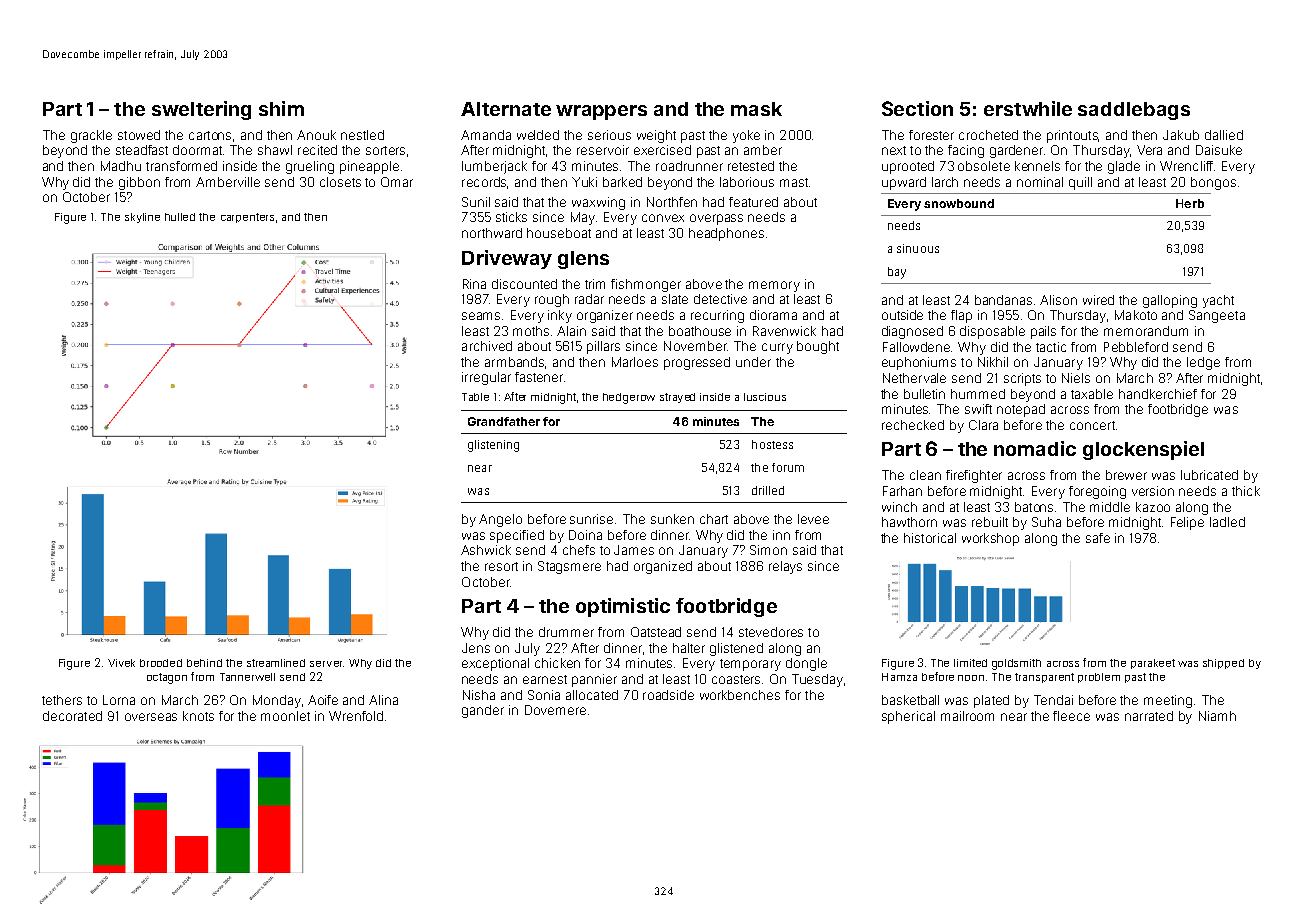 Image resolution: width=1308 pixels, height=924 pixels. I want to click on octagon, so click(167, 678).
